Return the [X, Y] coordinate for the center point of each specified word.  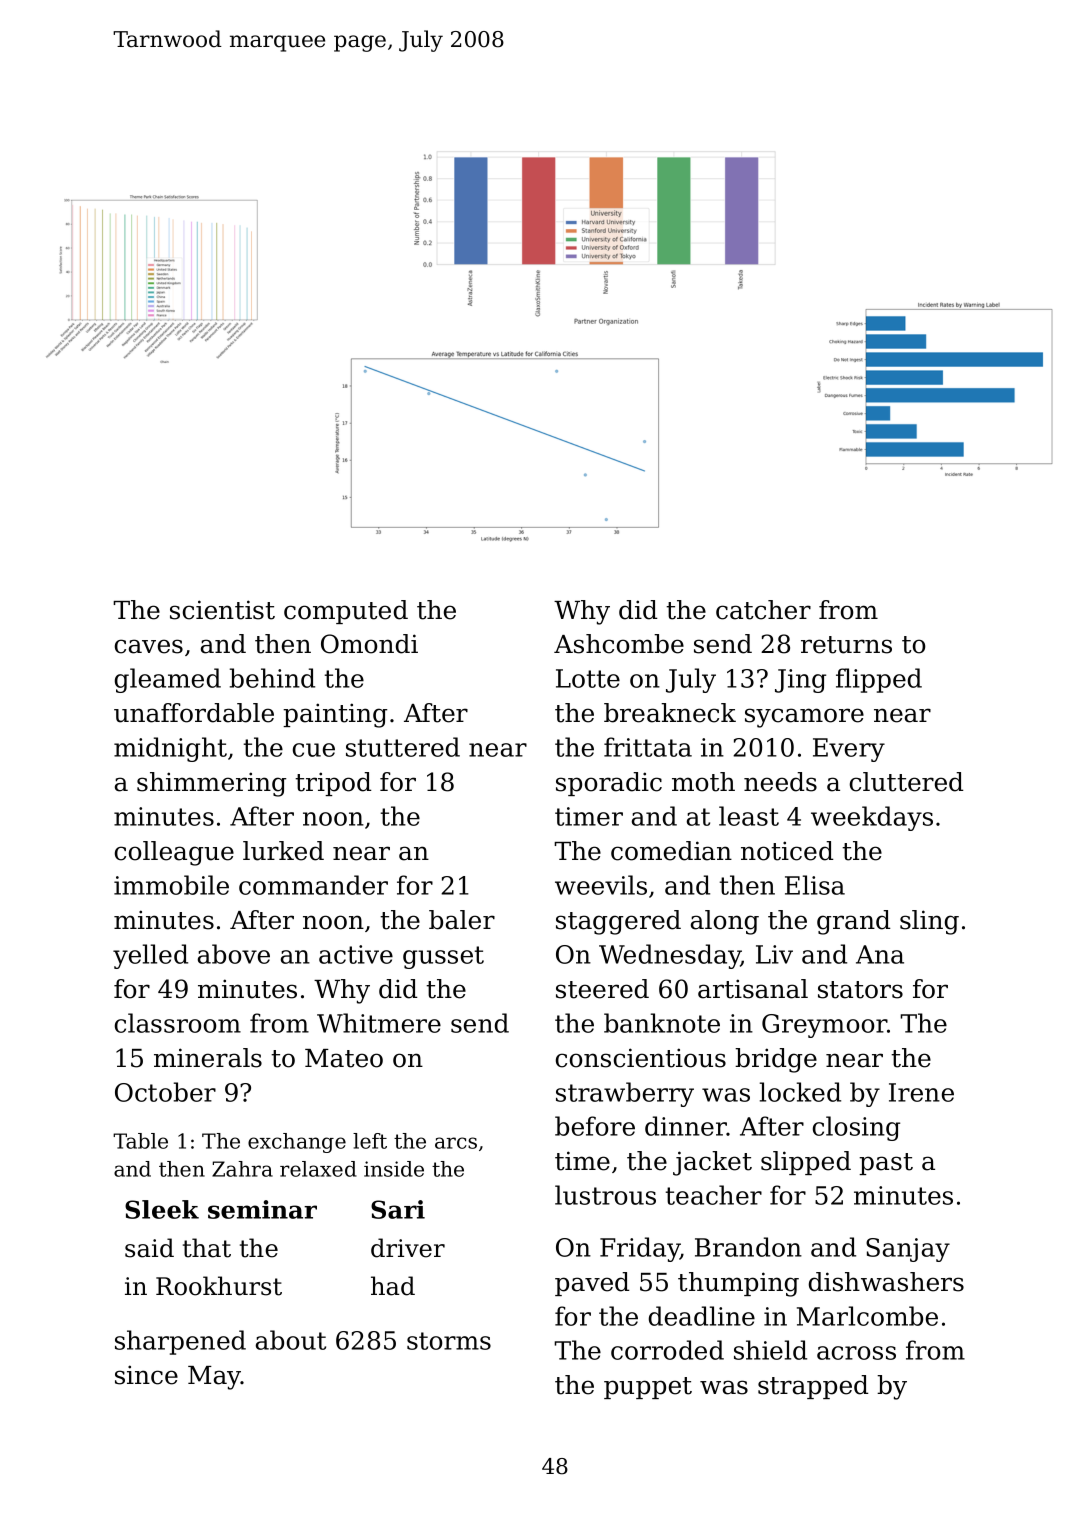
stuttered [403, 747]
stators [860, 990]
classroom [178, 1023]
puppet [648, 1388]
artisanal [753, 989]
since [146, 1375]
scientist [222, 610]
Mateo [344, 1058]
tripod [333, 784]
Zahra [242, 1169]
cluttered [907, 782]
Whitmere [379, 1023]
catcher [763, 610]
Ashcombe [619, 644]
